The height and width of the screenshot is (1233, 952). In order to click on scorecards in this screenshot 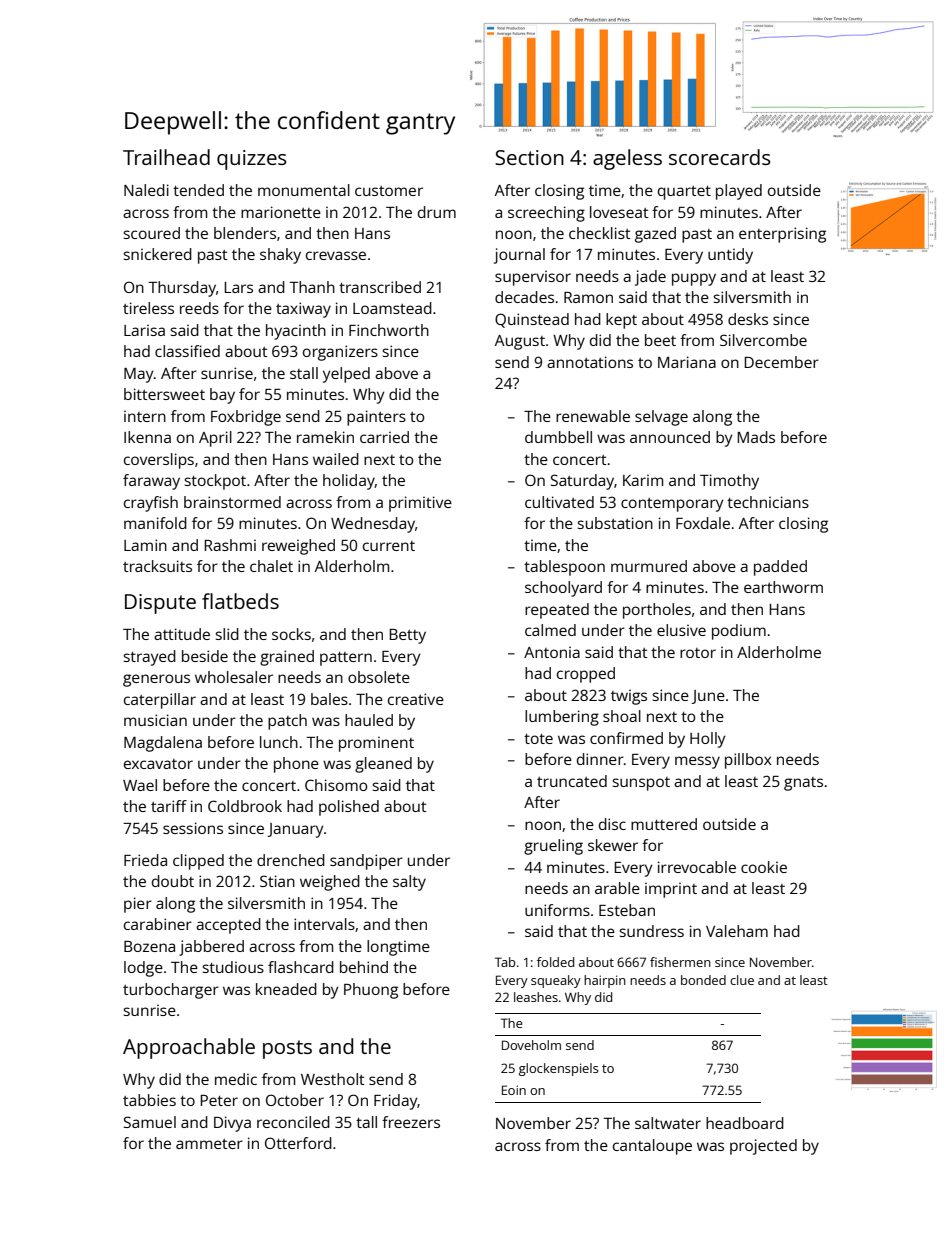, I will do `click(719, 157)`.
